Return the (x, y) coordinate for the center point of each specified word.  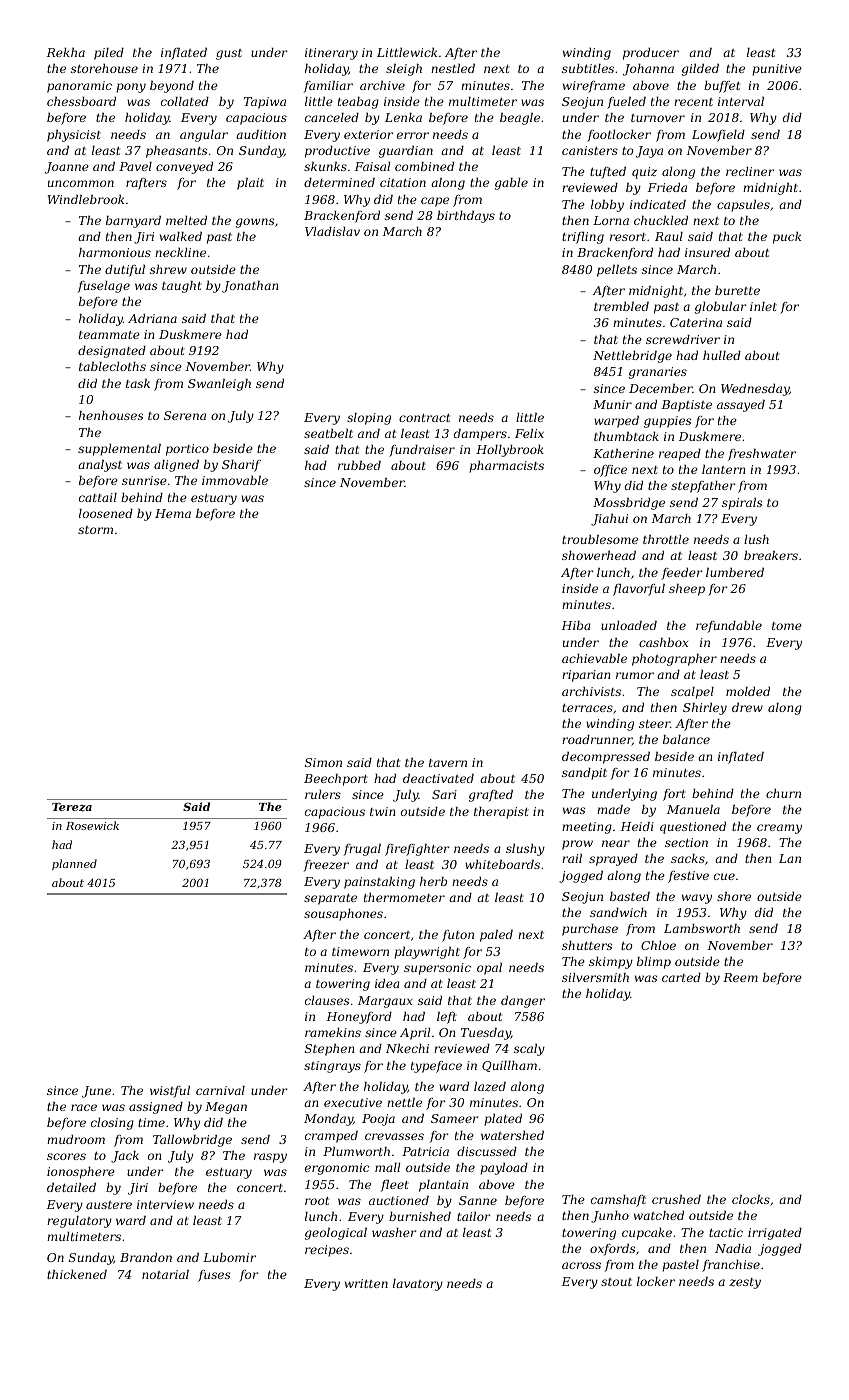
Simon (323, 762)
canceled (332, 117)
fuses (214, 1276)
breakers (771, 555)
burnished (420, 1216)
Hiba (576, 625)
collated (185, 101)
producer (651, 54)
